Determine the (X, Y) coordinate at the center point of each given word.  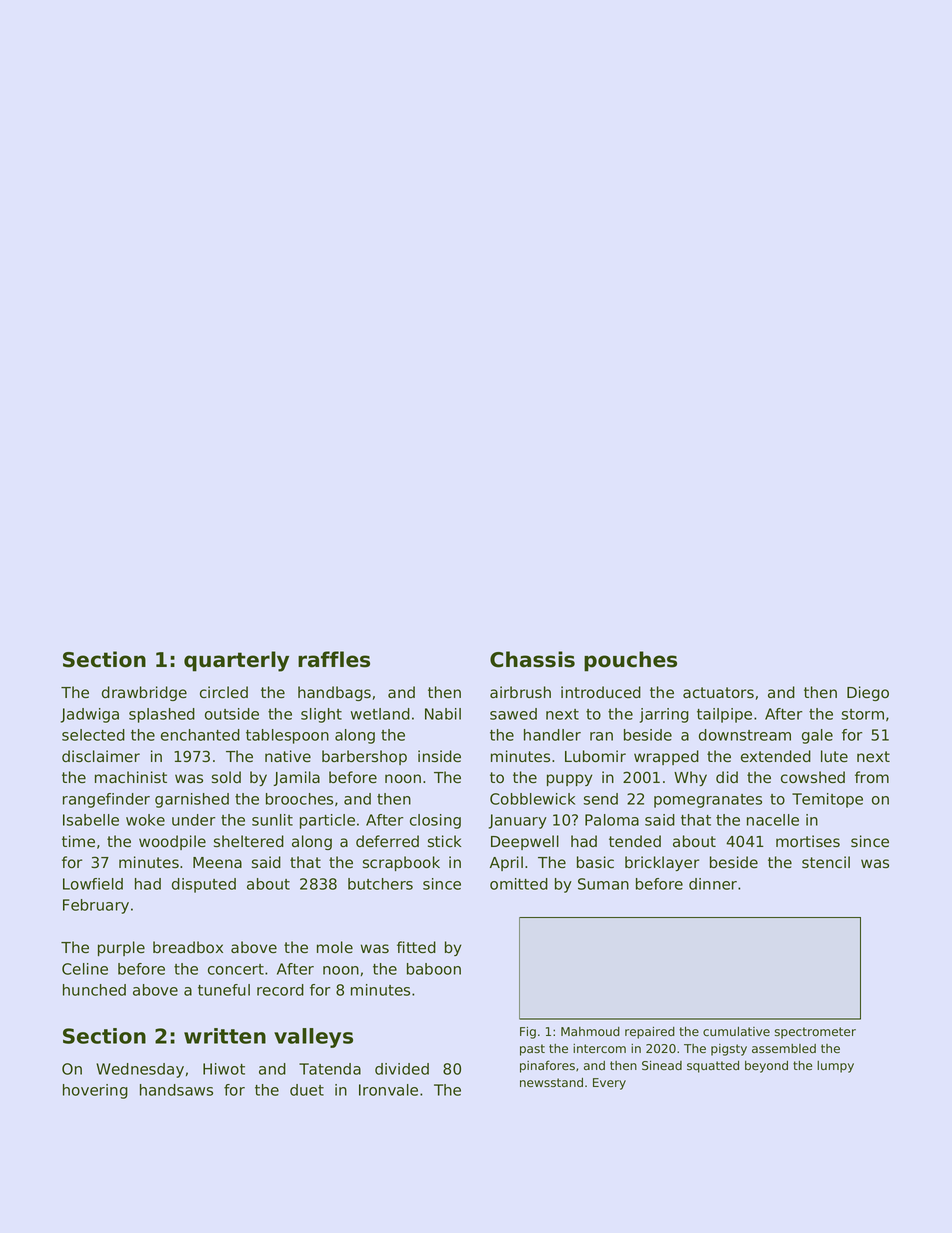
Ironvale (388, 1090)
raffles (334, 659)
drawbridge (144, 693)
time (78, 841)
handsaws (176, 1090)
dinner (713, 884)
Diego (868, 693)
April (506, 863)
